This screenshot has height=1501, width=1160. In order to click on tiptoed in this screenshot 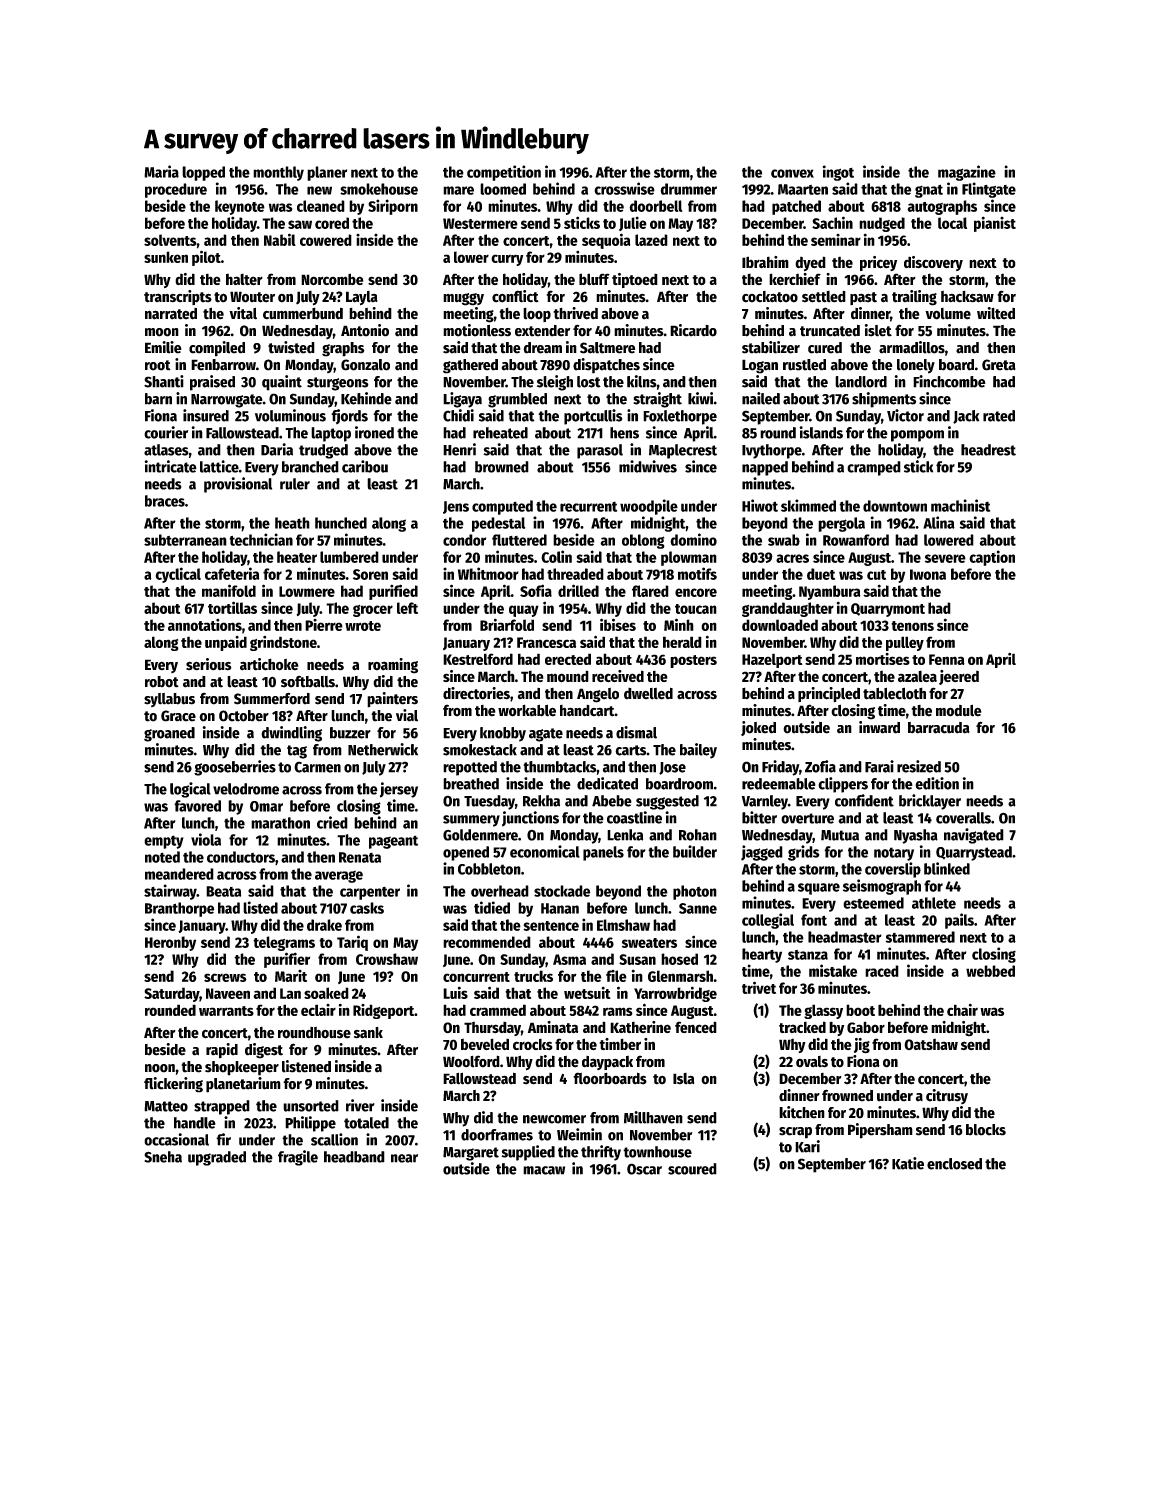, I will do `click(635, 280)`.
